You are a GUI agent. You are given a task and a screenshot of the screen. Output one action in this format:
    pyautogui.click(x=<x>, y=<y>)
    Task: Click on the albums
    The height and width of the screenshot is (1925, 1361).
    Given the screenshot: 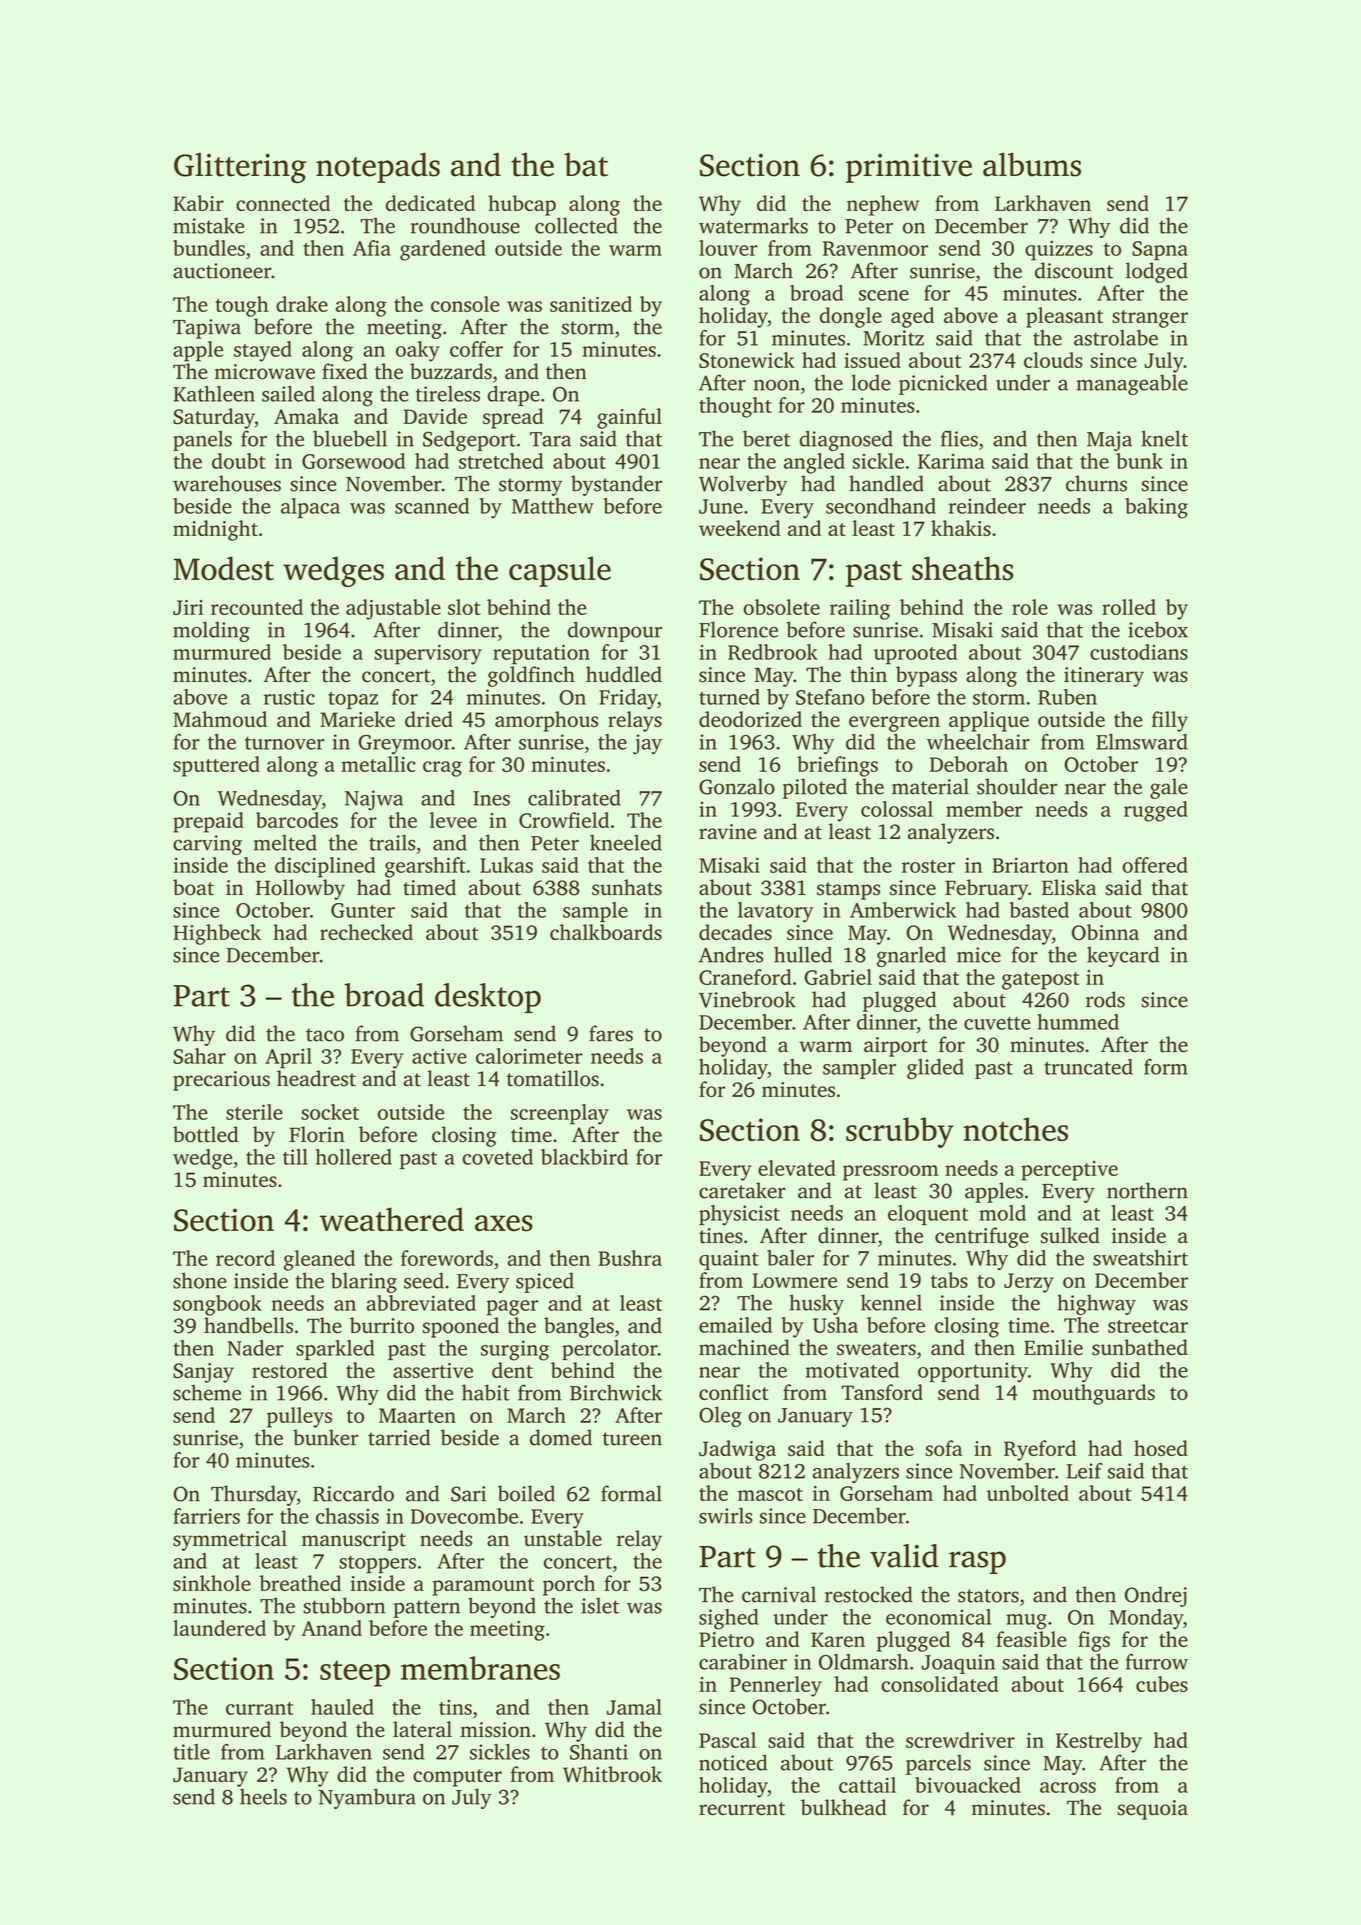 What is the action you would take?
    pyautogui.click(x=1032, y=164)
